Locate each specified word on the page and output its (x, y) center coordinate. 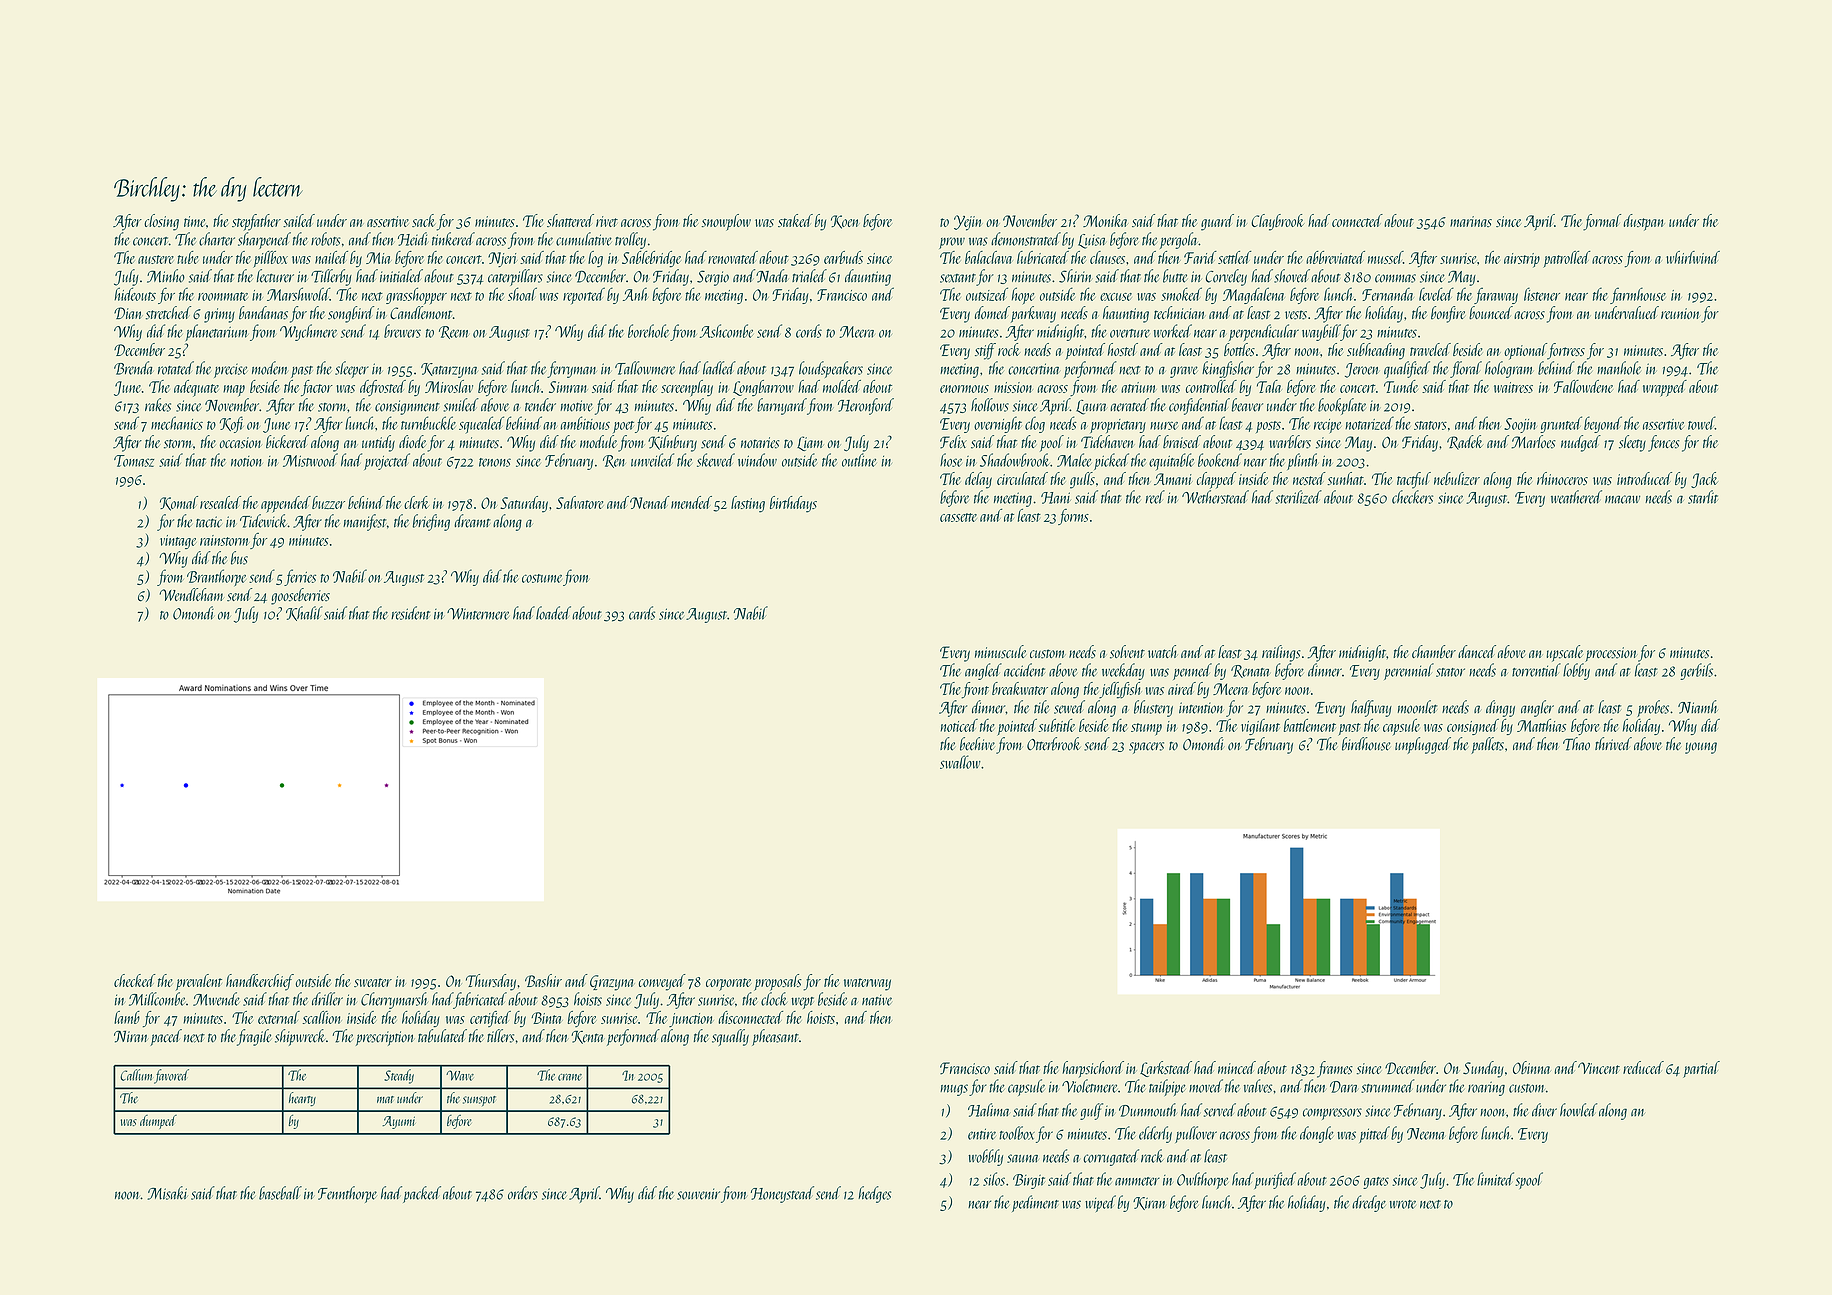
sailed (299, 220)
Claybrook (1277, 222)
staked (795, 220)
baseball (280, 1193)
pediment (1035, 1203)
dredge (1369, 1203)
